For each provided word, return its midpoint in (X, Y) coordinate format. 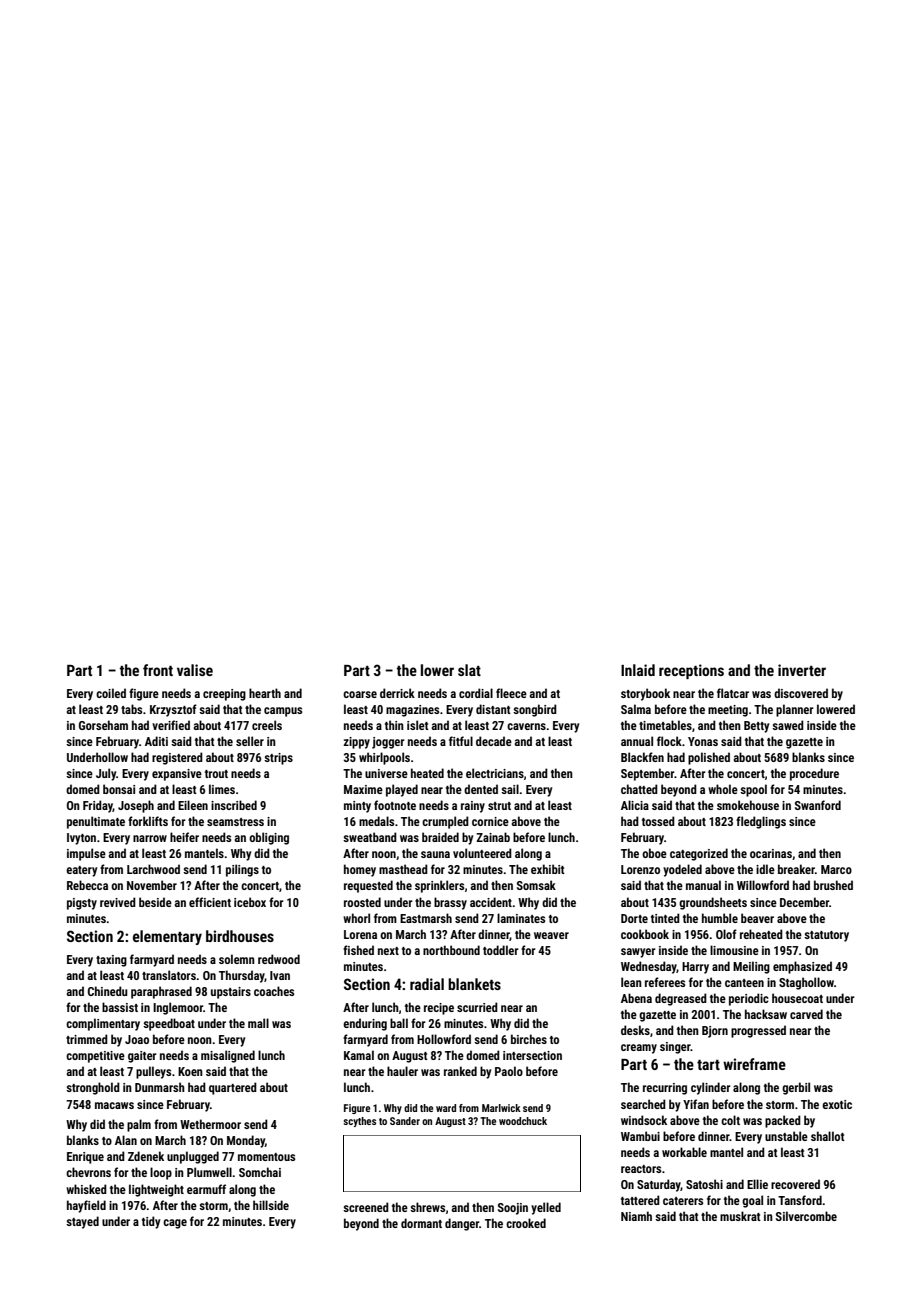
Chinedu (108, 991)
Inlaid (638, 670)
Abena (636, 998)
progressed (758, 1031)
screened (366, 1207)
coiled (111, 693)
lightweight (156, 1190)
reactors (641, 1169)
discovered (801, 693)
